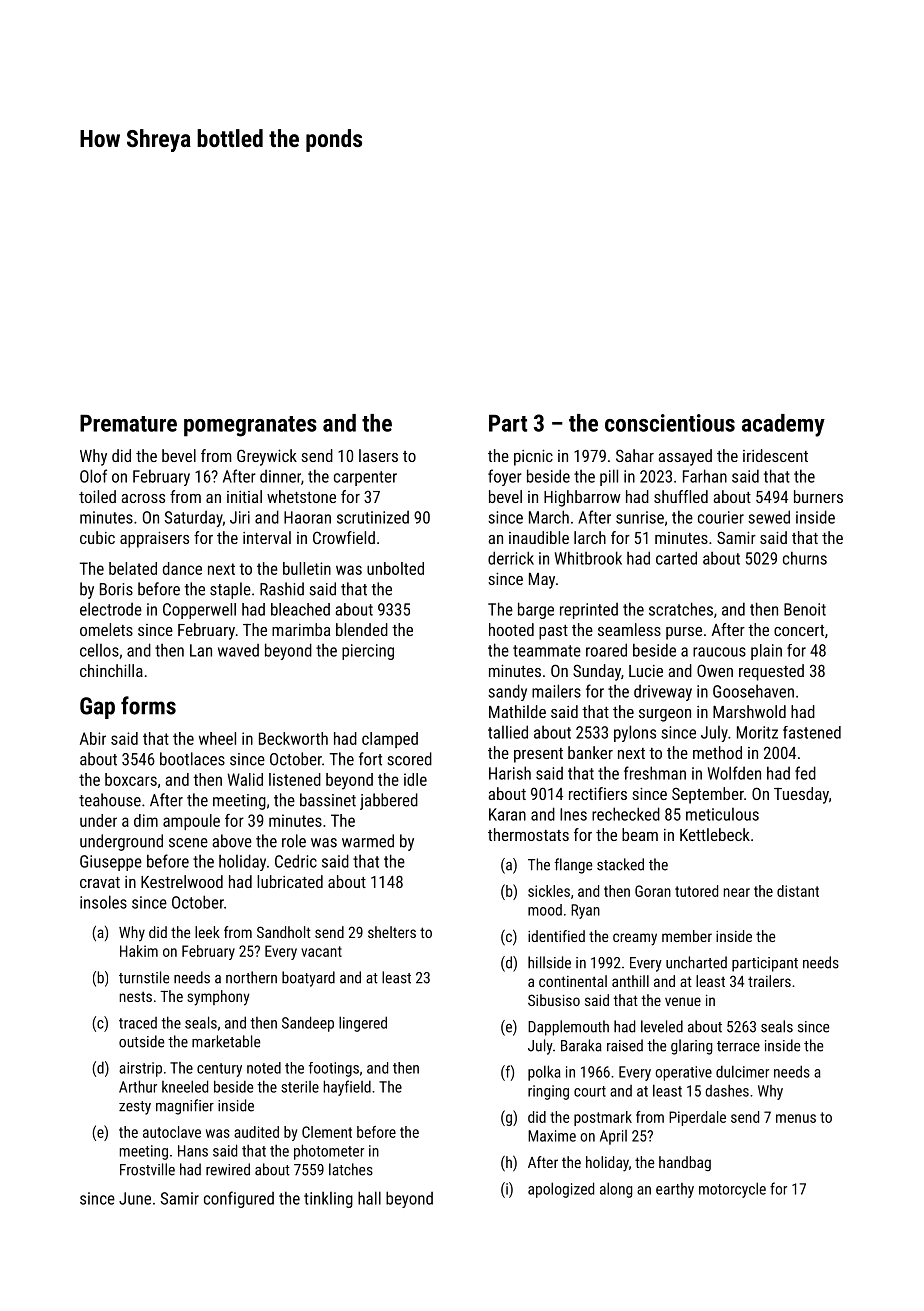  I want to click on bleached, so click(300, 609).
